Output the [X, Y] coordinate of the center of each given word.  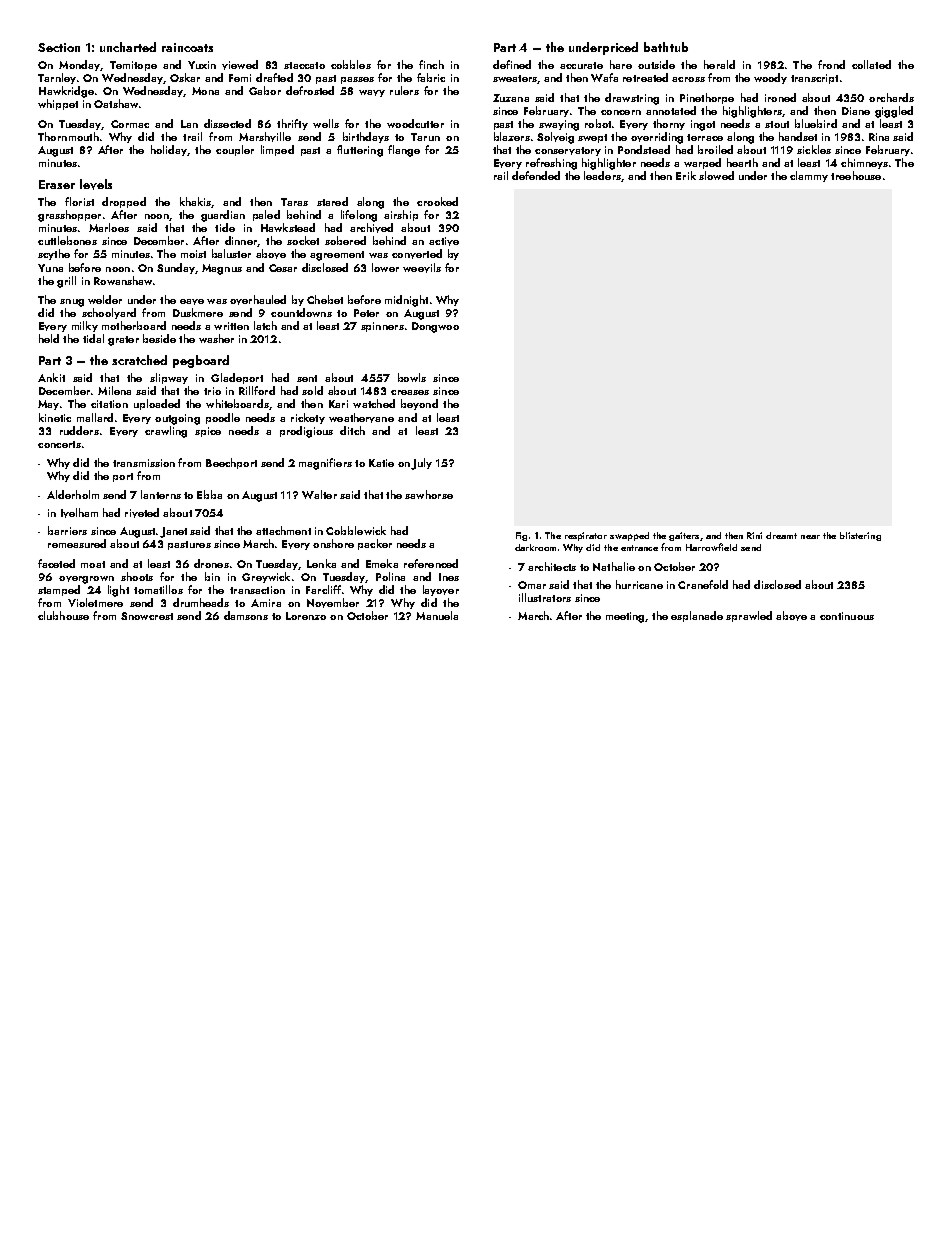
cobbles [351, 64]
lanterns [161, 494]
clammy [809, 176]
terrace [705, 137]
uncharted [128, 47]
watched [374, 403]
